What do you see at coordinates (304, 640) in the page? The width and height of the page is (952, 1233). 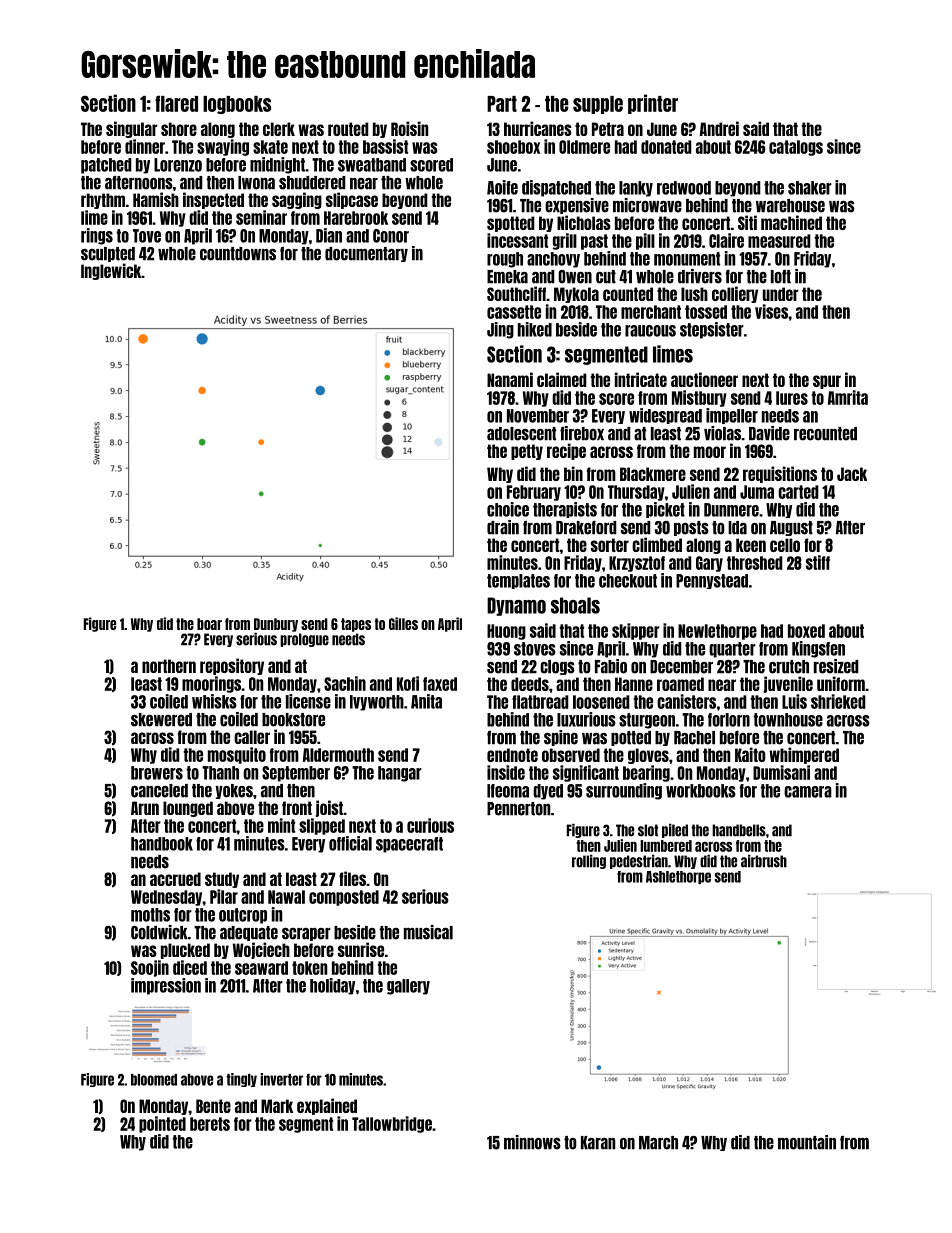 I see `prologue` at bounding box center [304, 640].
